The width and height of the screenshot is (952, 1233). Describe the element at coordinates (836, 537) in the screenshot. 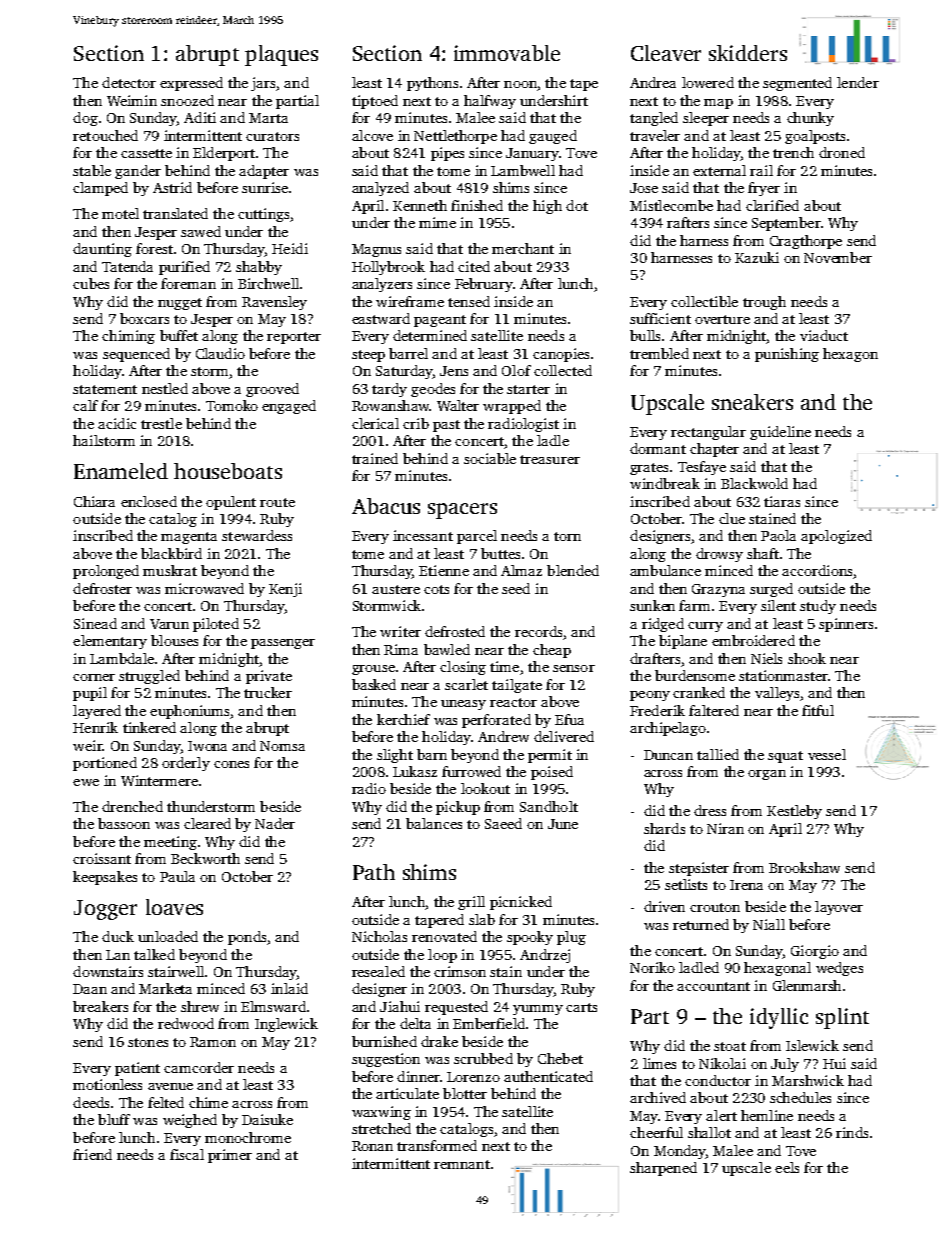

I see `apologized` at that location.
